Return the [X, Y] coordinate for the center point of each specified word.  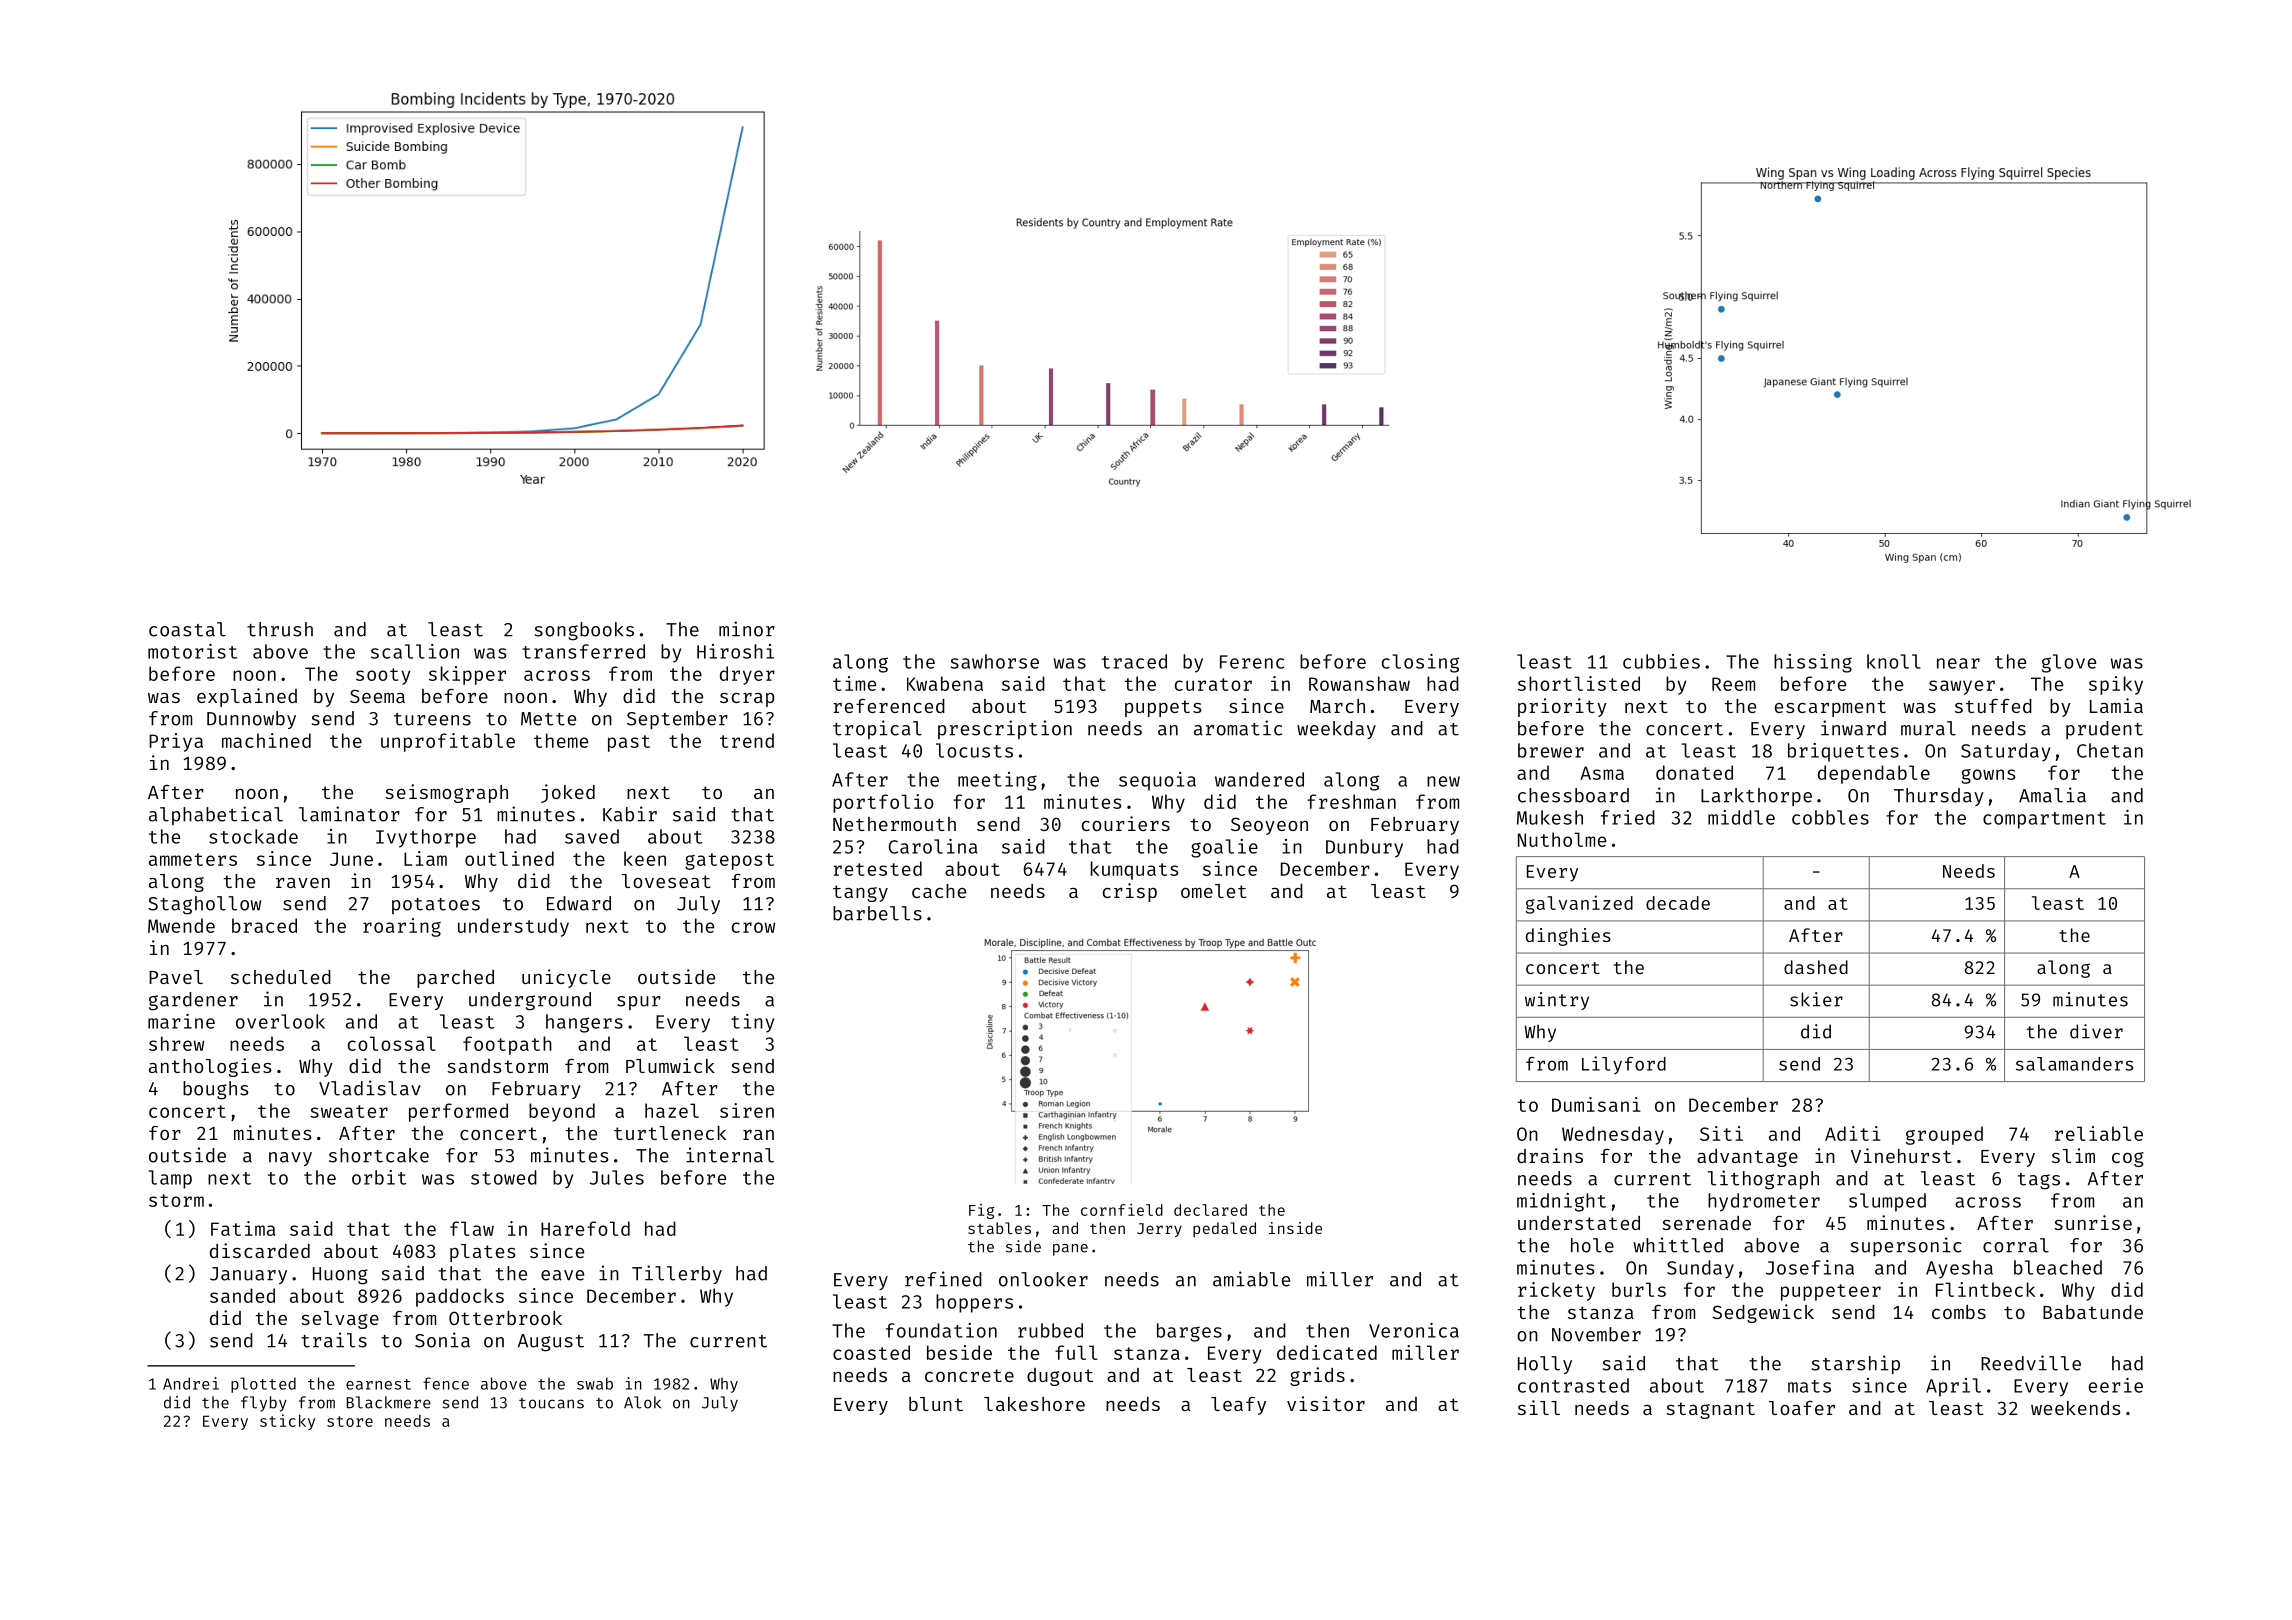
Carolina [932, 846]
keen [645, 858]
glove [2069, 663]
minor [747, 629]
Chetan [2110, 750]
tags [2039, 1181]
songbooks [584, 631]
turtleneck [670, 1133]
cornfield [1122, 1210]
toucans [551, 1403]
